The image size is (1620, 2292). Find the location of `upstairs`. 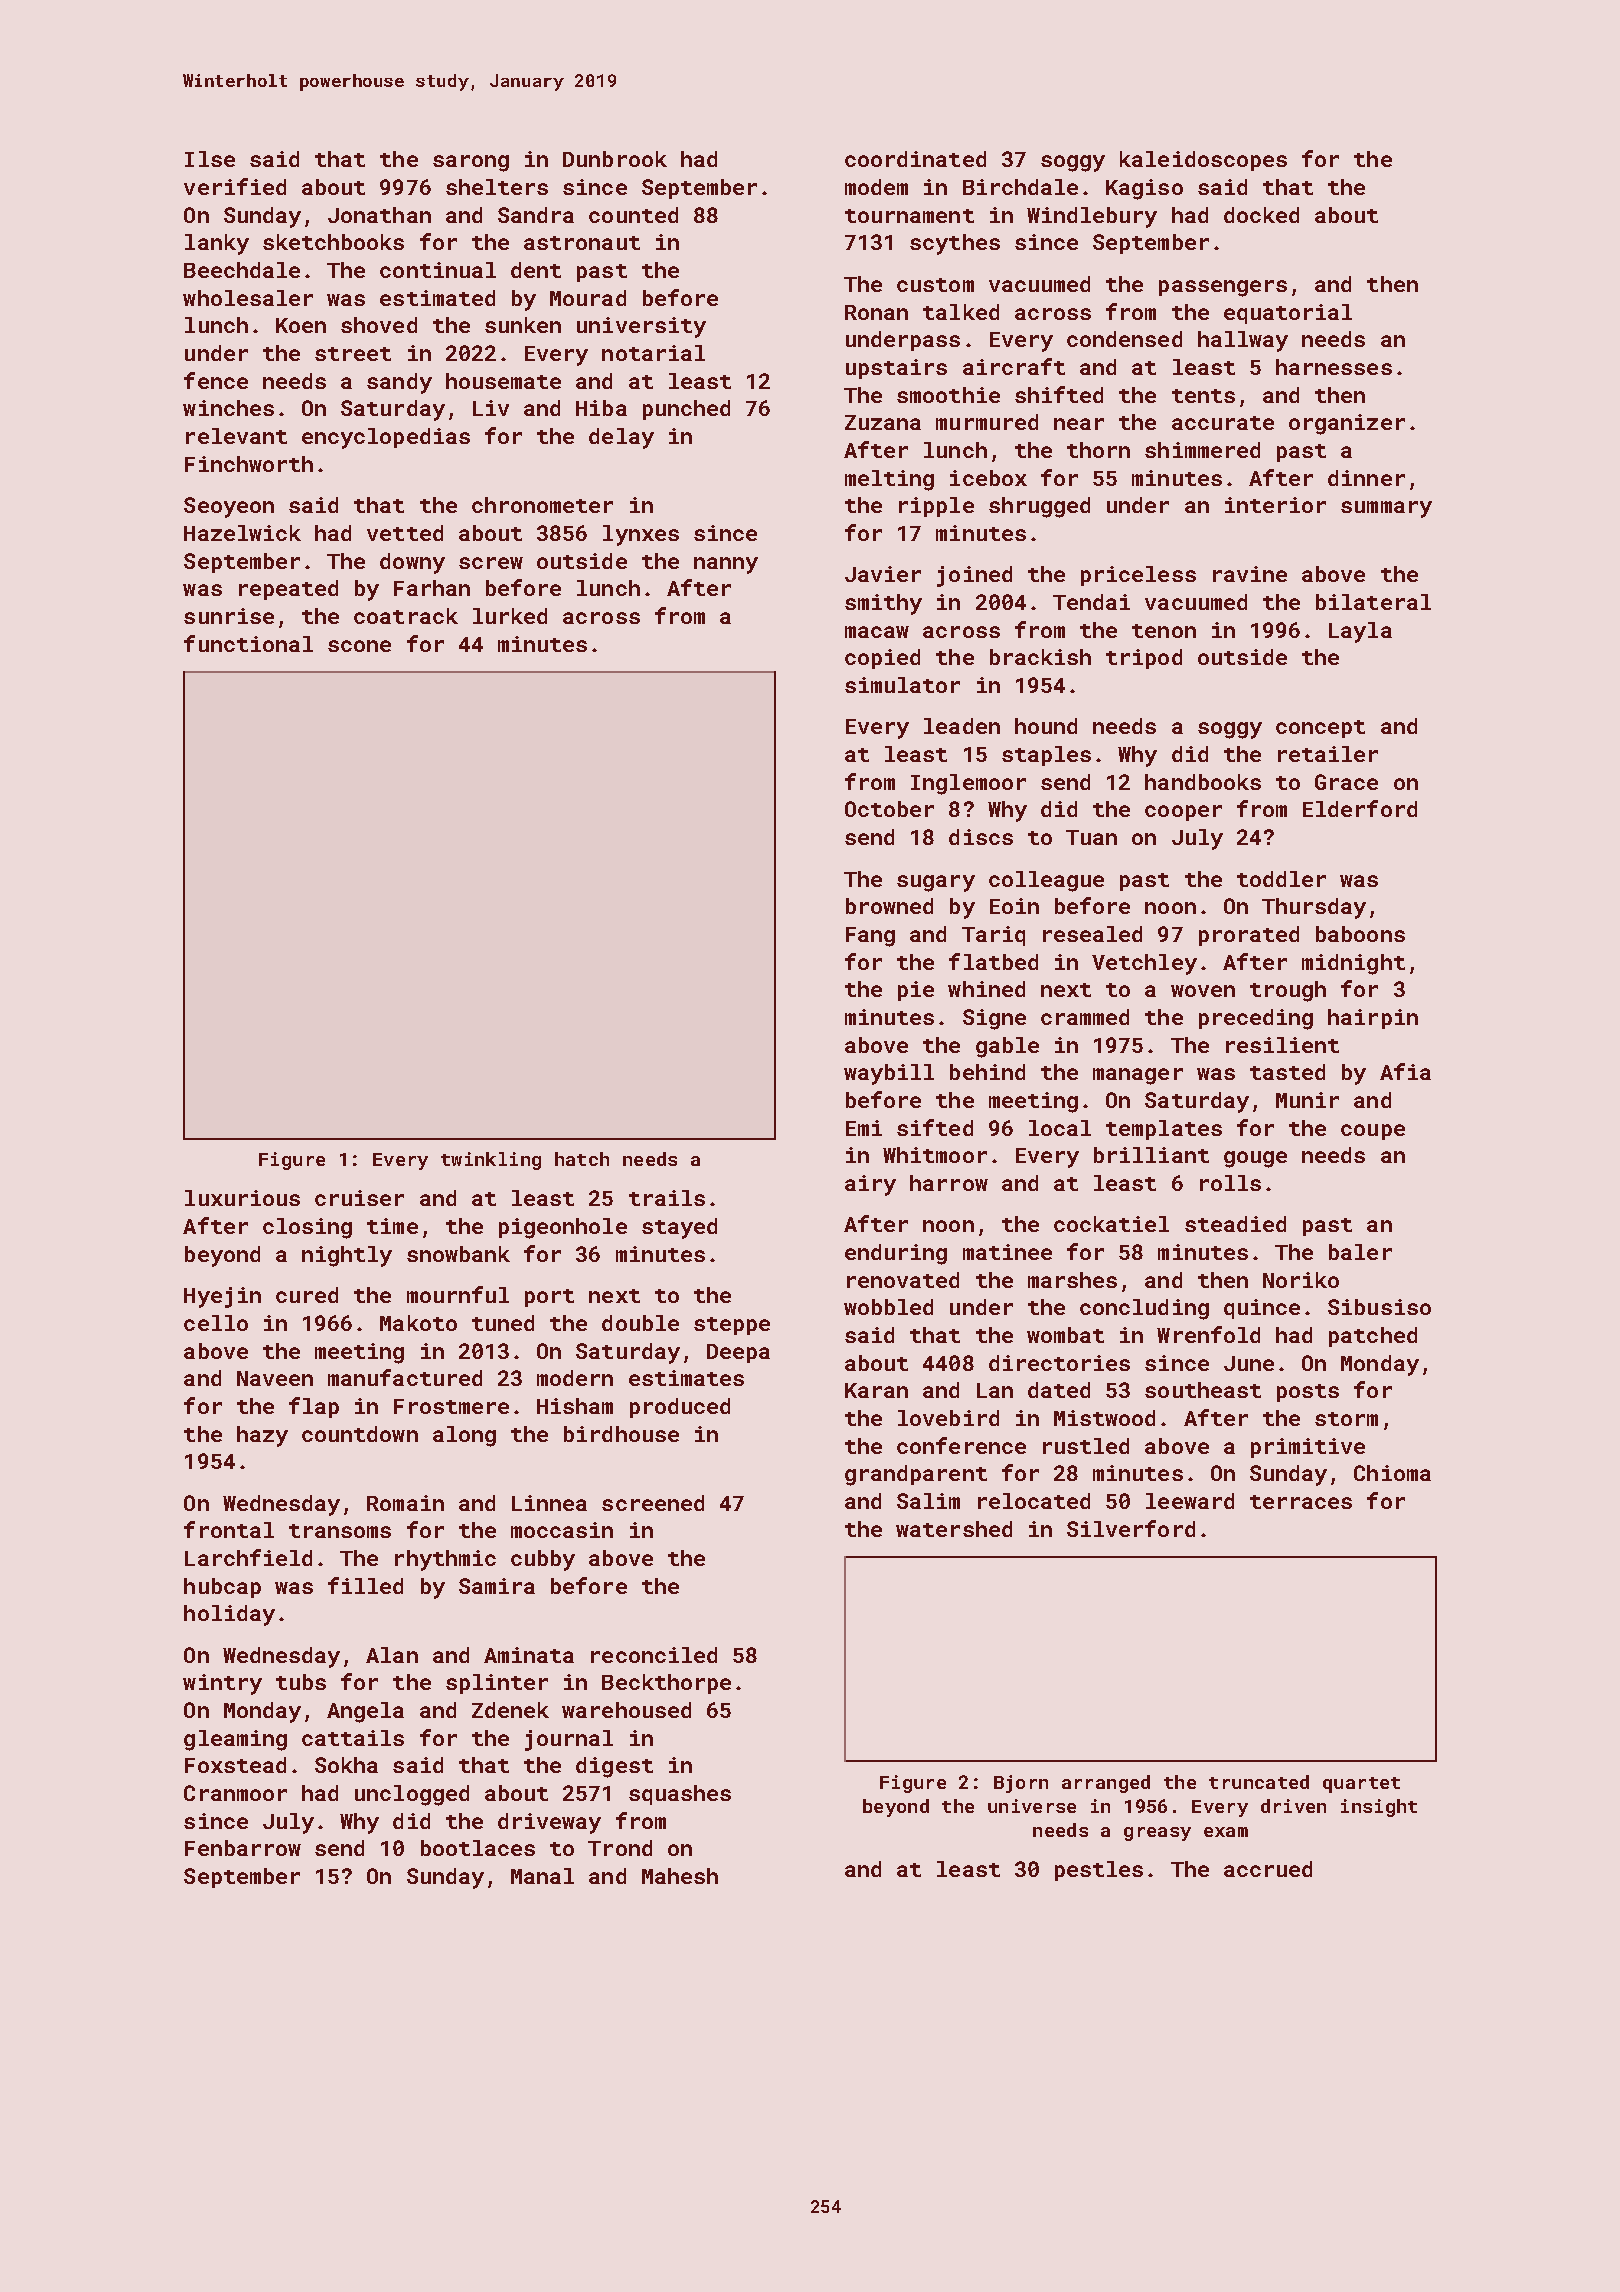

upstairs is located at coordinates (896, 369).
